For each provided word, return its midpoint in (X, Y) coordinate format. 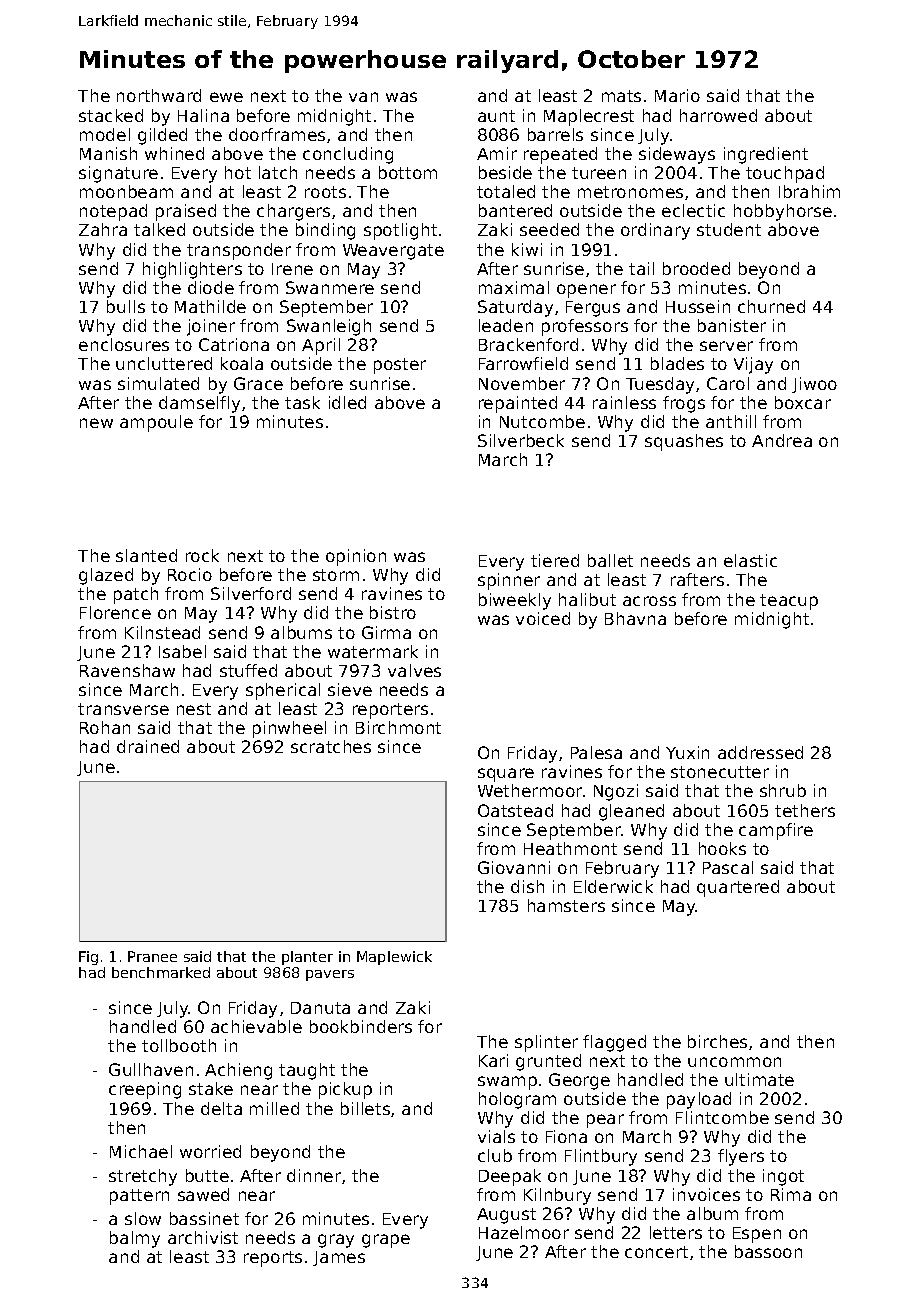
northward (159, 95)
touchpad (785, 174)
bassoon (768, 1251)
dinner (314, 1175)
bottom (408, 172)
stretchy (143, 1177)
